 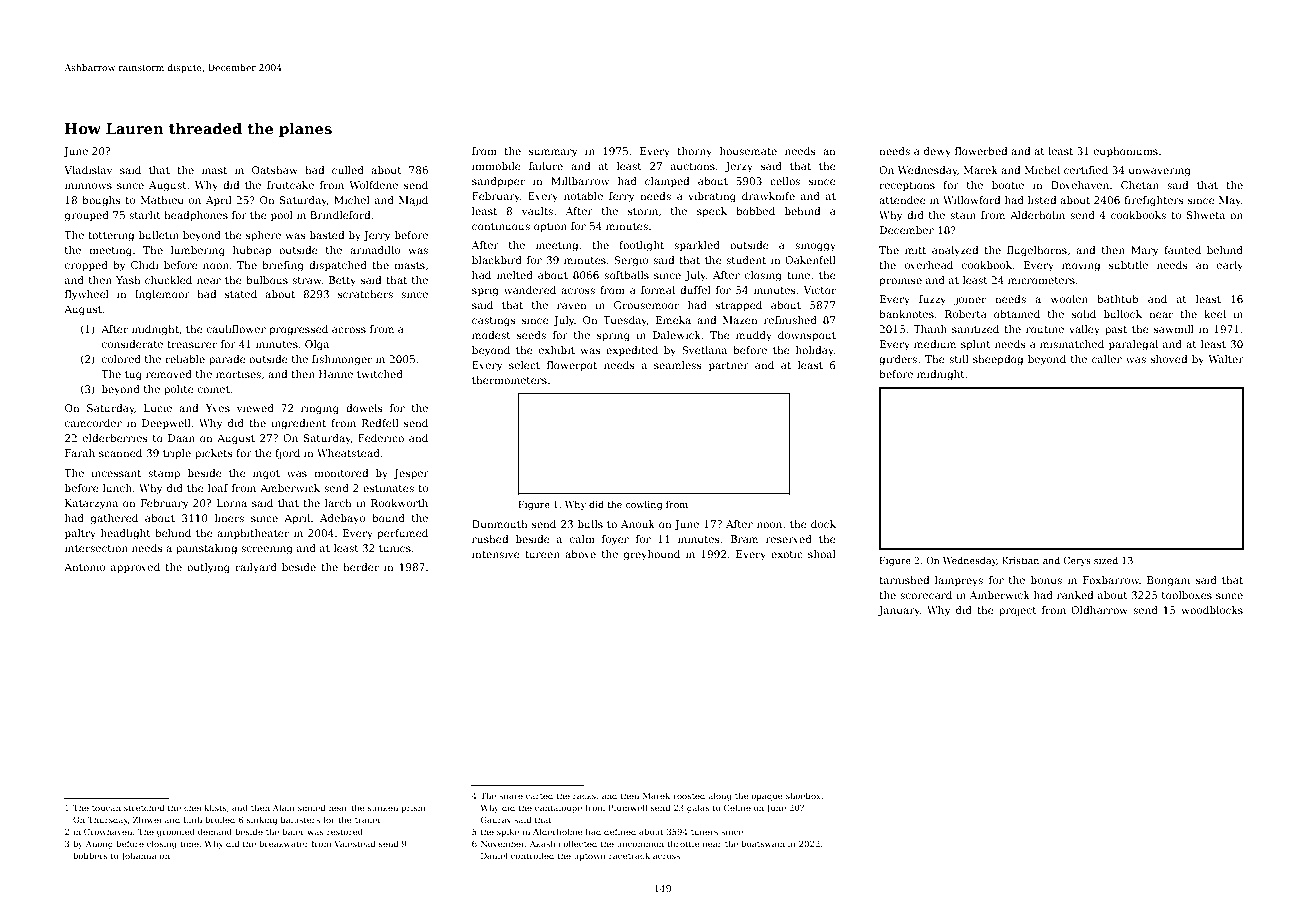 What do you see at coordinates (361, 567) in the image?
I see `herder` at bounding box center [361, 567].
